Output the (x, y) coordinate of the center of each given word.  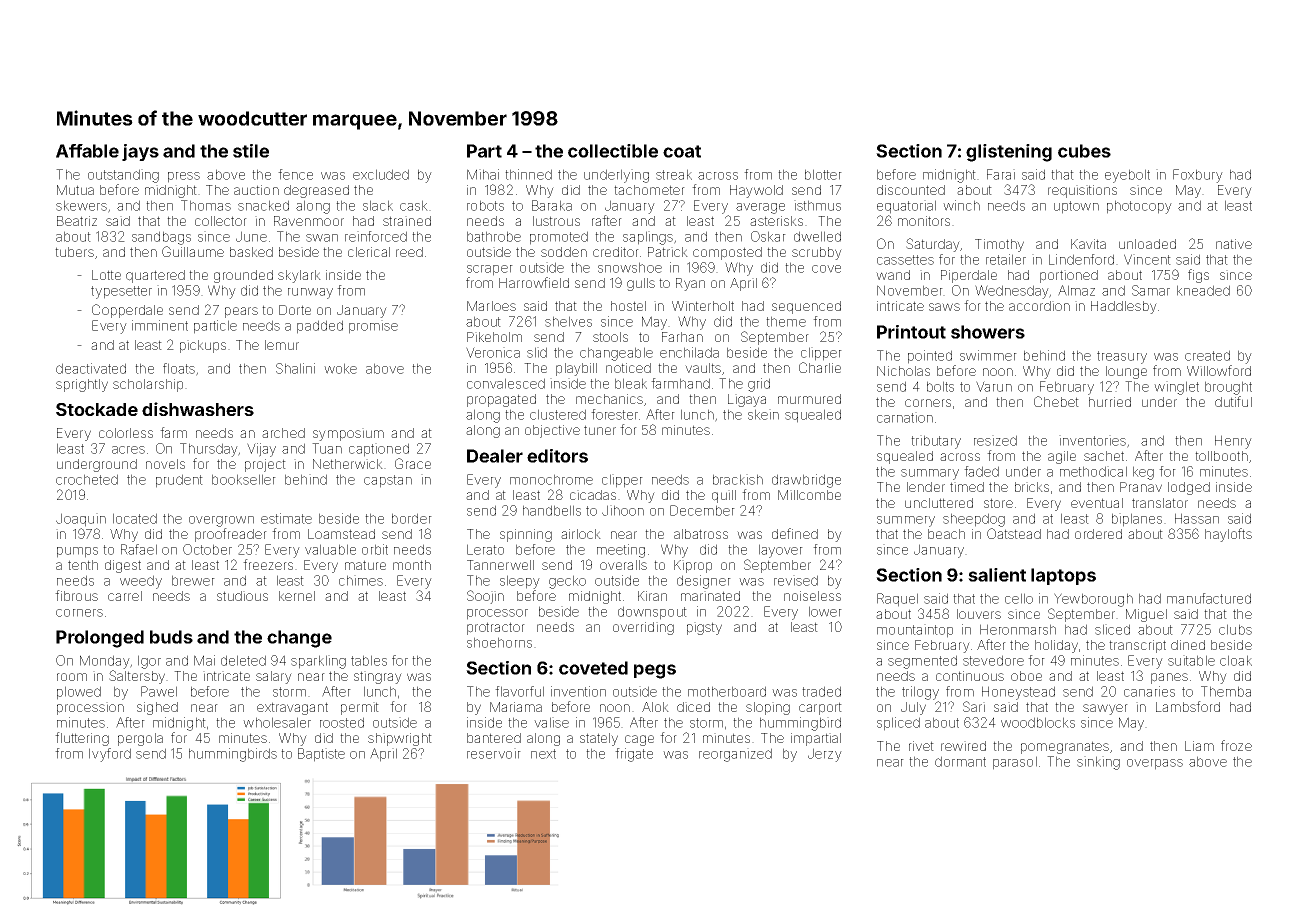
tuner (600, 430)
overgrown (221, 521)
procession (90, 708)
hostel (628, 306)
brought (1228, 388)
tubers (74, 252)
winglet (1176, 388)
